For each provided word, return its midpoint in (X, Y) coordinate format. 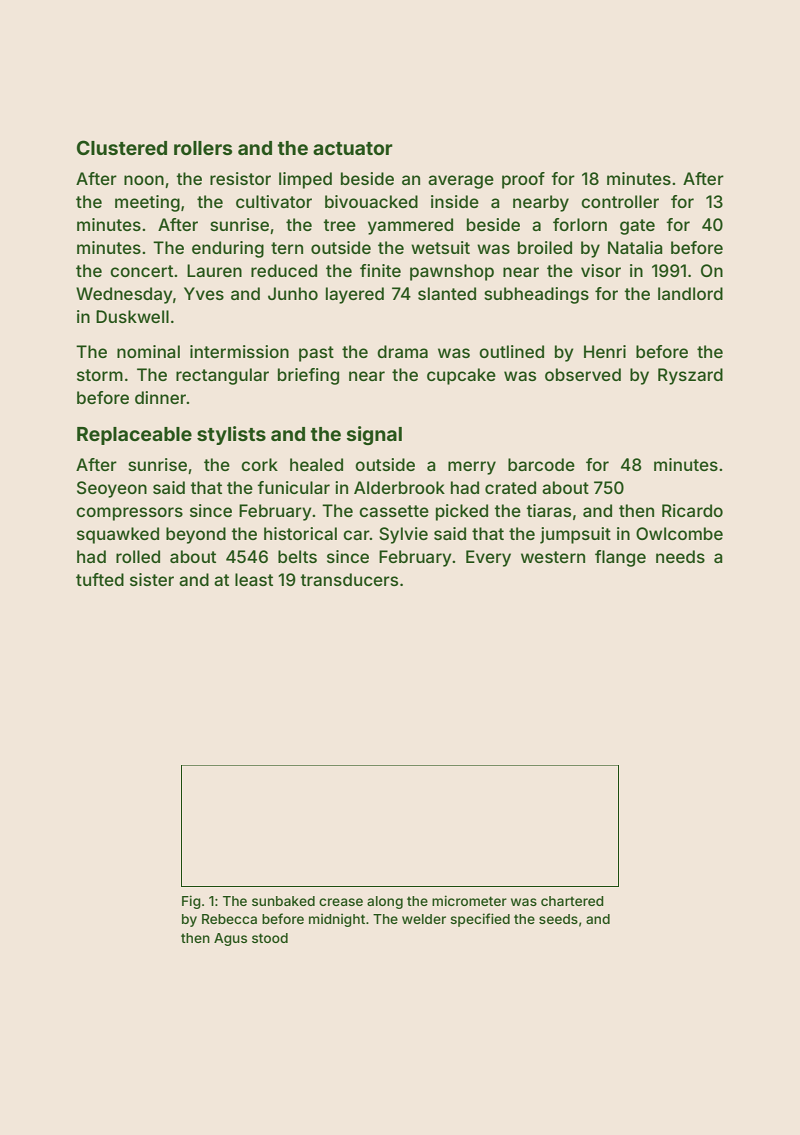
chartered (572, 901)
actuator (353, 148)
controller (620, 201)
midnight (337, 920)
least (254, 579)
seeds (558, 919)
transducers (349, 579)
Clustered (122, 147)
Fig (191, 902)
